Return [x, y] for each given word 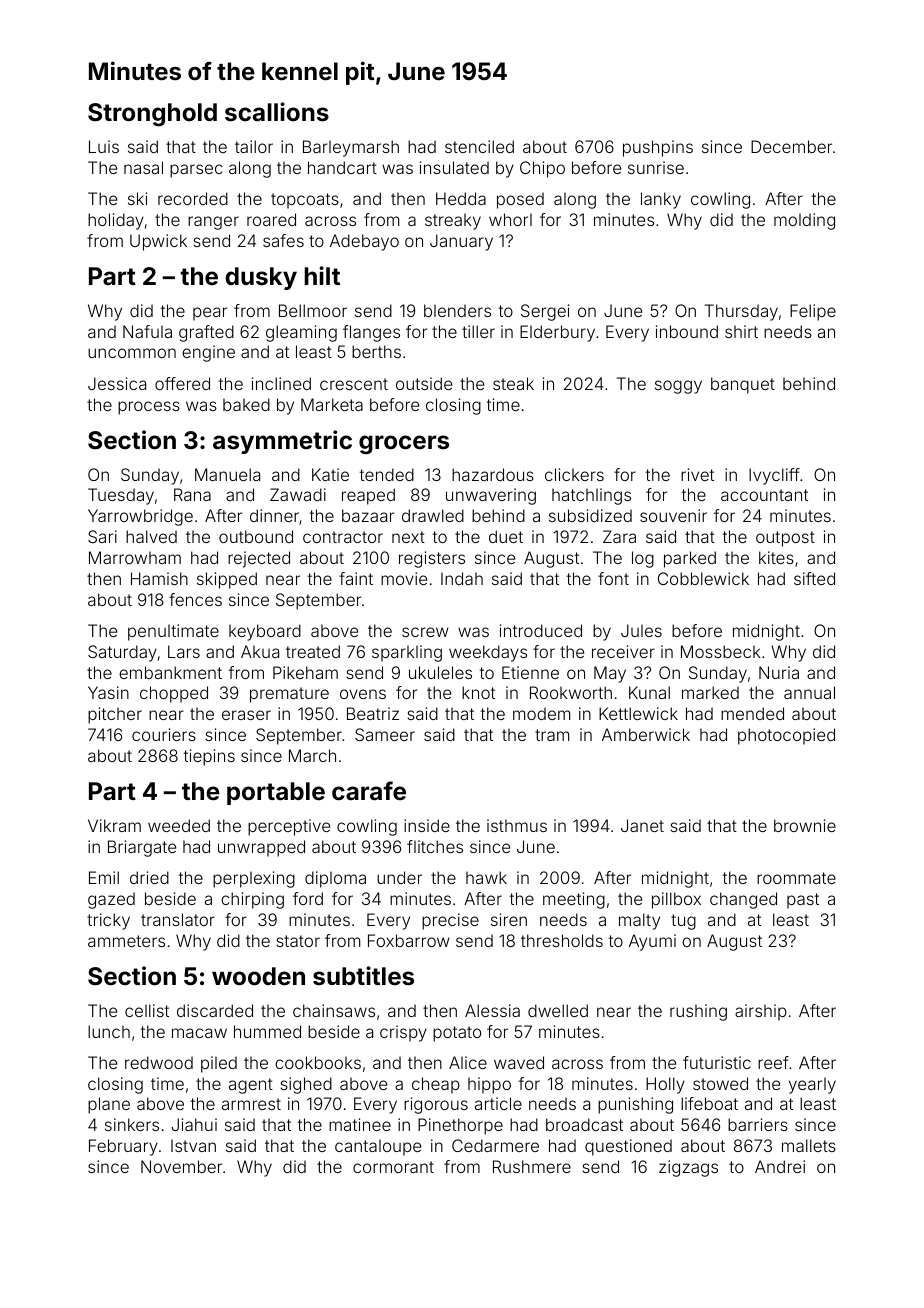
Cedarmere [495, 1145]
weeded [179, 825]
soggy [678, 387]
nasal [143, 167]
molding [804, 221]
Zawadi [298, 494]
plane [109, 1105]
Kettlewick [638, 713]
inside [427, 825]
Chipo [542, 169]
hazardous [493, 474]
